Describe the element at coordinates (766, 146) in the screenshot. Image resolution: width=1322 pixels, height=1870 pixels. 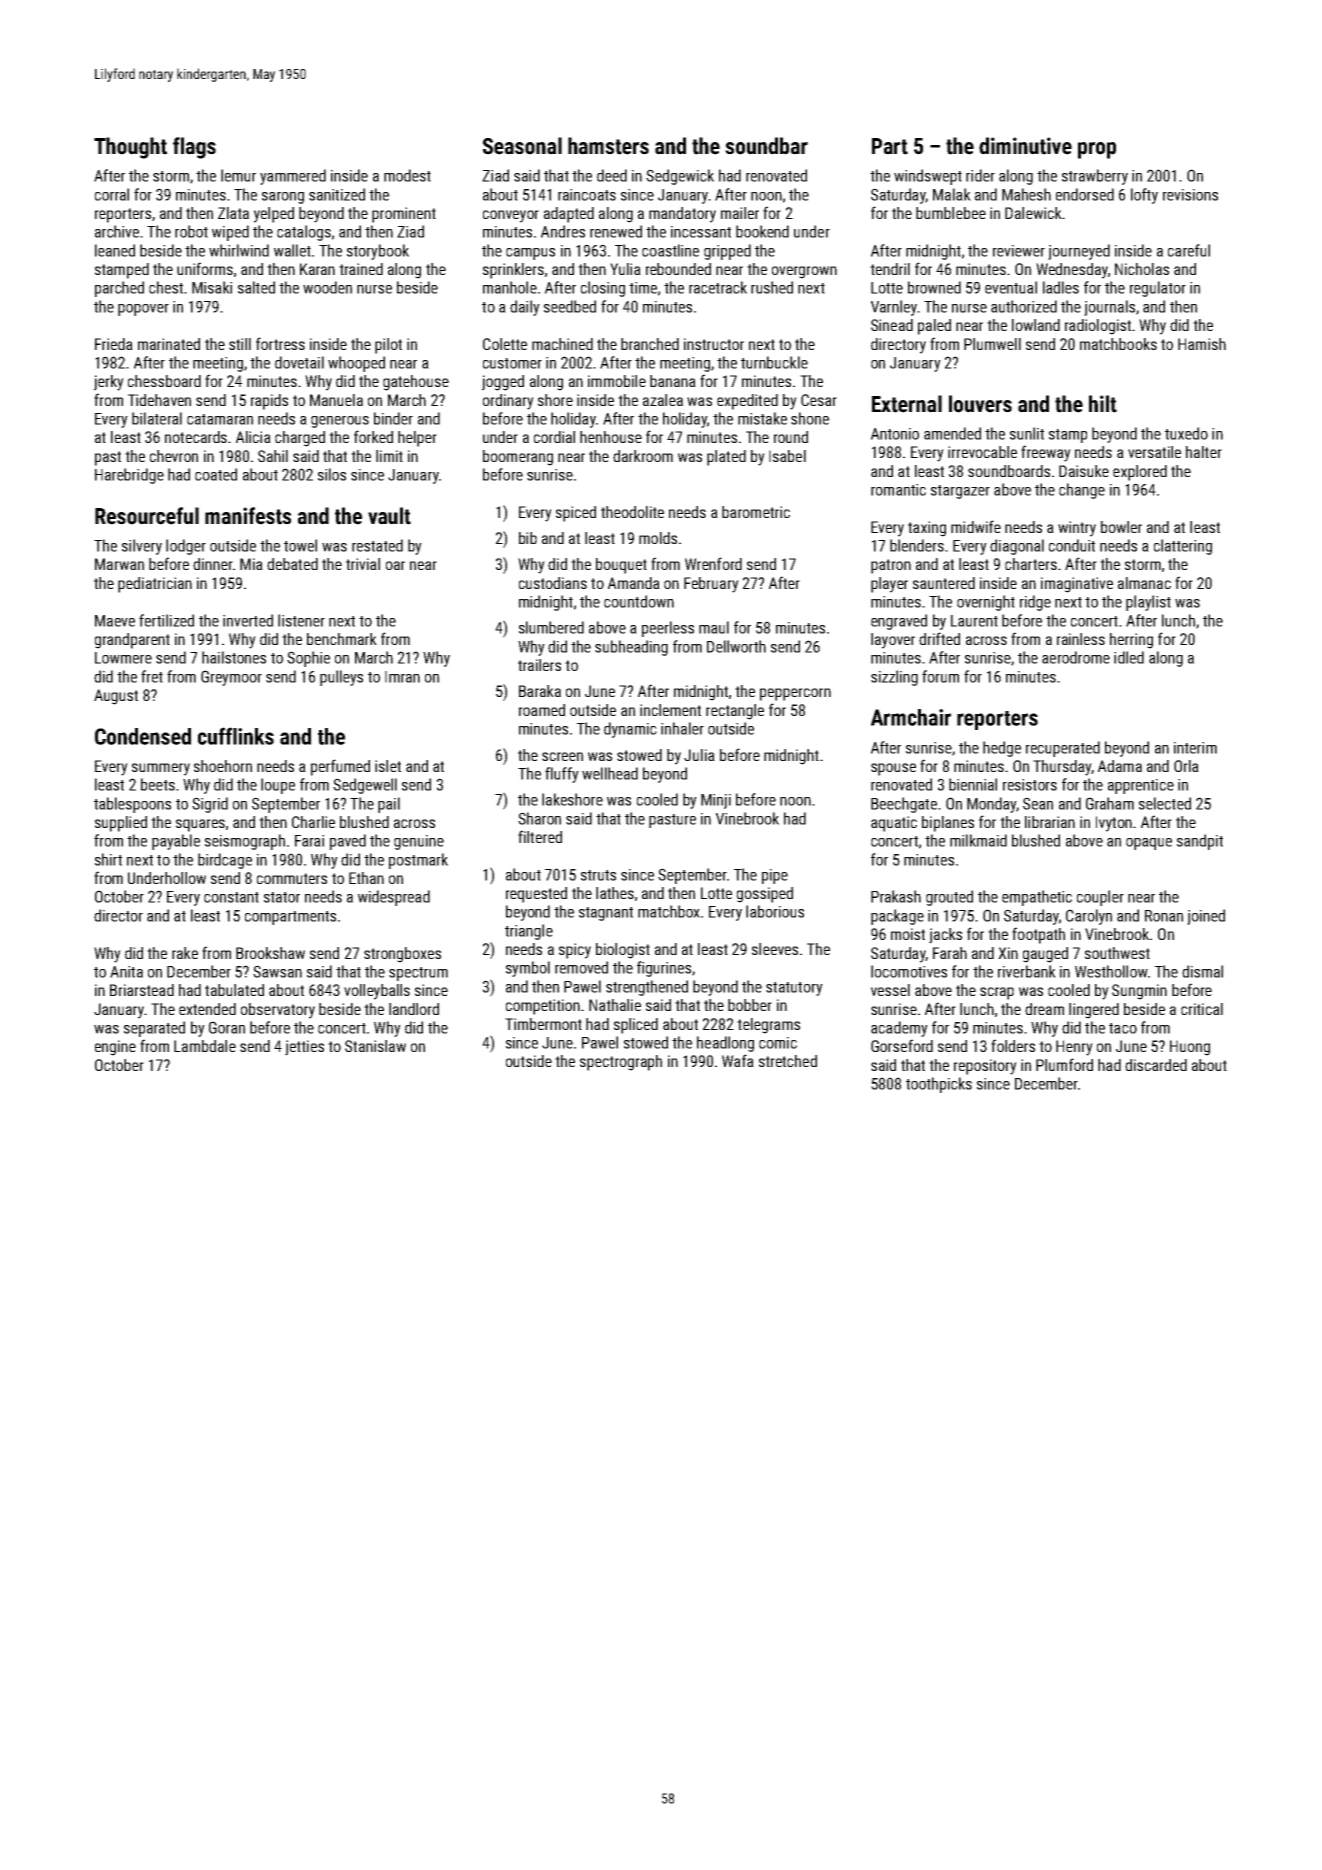
I see `soundbar` at that location.
